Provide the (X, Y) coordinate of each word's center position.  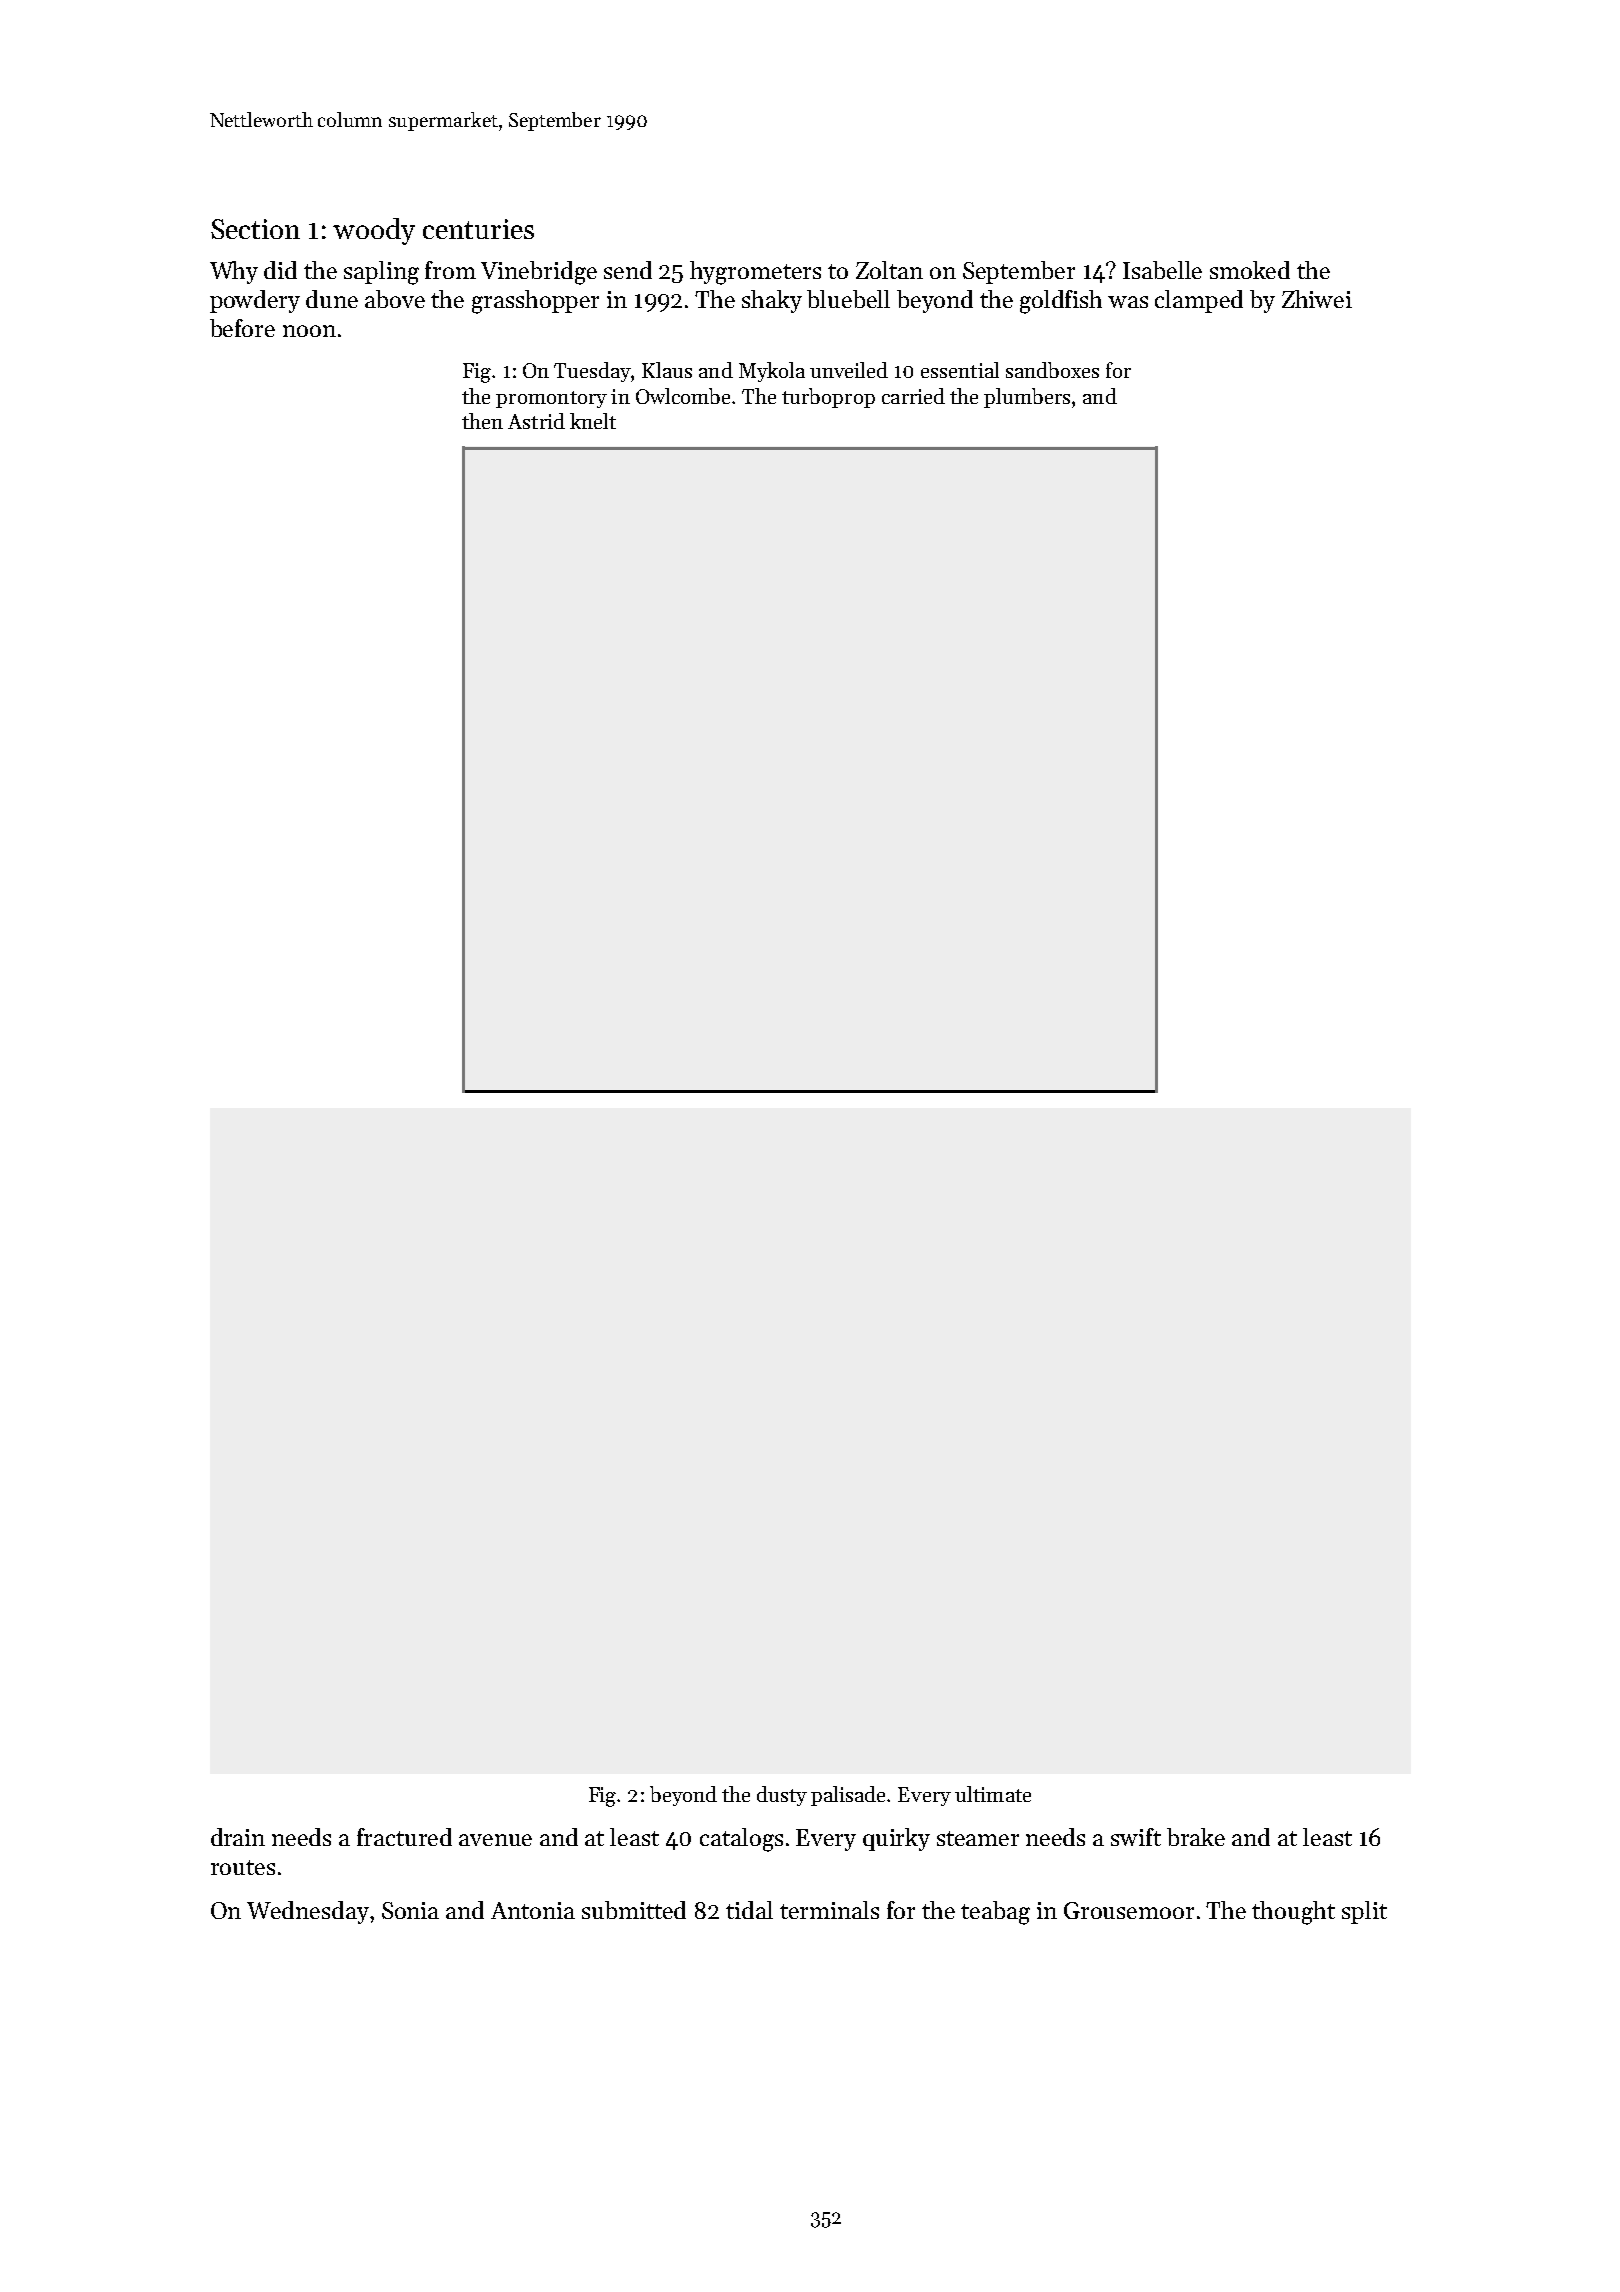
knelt (593, 421)
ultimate (993, 1794)
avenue (495, 1840)
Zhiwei (1317, 299)
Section (255, 229)
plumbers (1027, 398)
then (482, 421)
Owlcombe (683, 396)
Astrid (536, 421)
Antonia (533, 1910)
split (1364, 1912)
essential (960, 370)
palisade (849, 1796)
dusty (782, 1796)
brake (1196, 1837)
